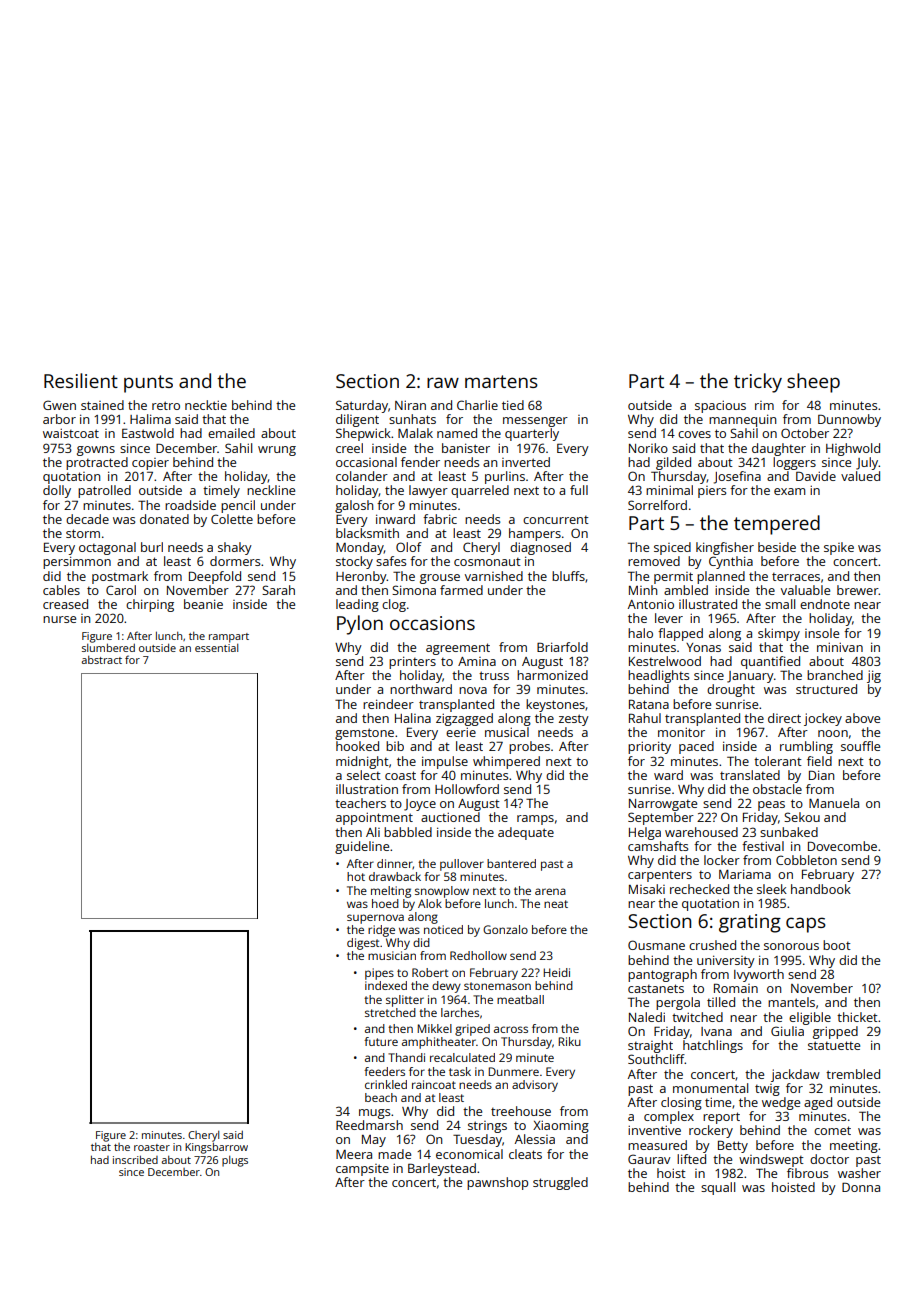 This document has width=924, height=1308. Describe the element at coordinates (415, 433) in the document. I see `Malak` at that location.
